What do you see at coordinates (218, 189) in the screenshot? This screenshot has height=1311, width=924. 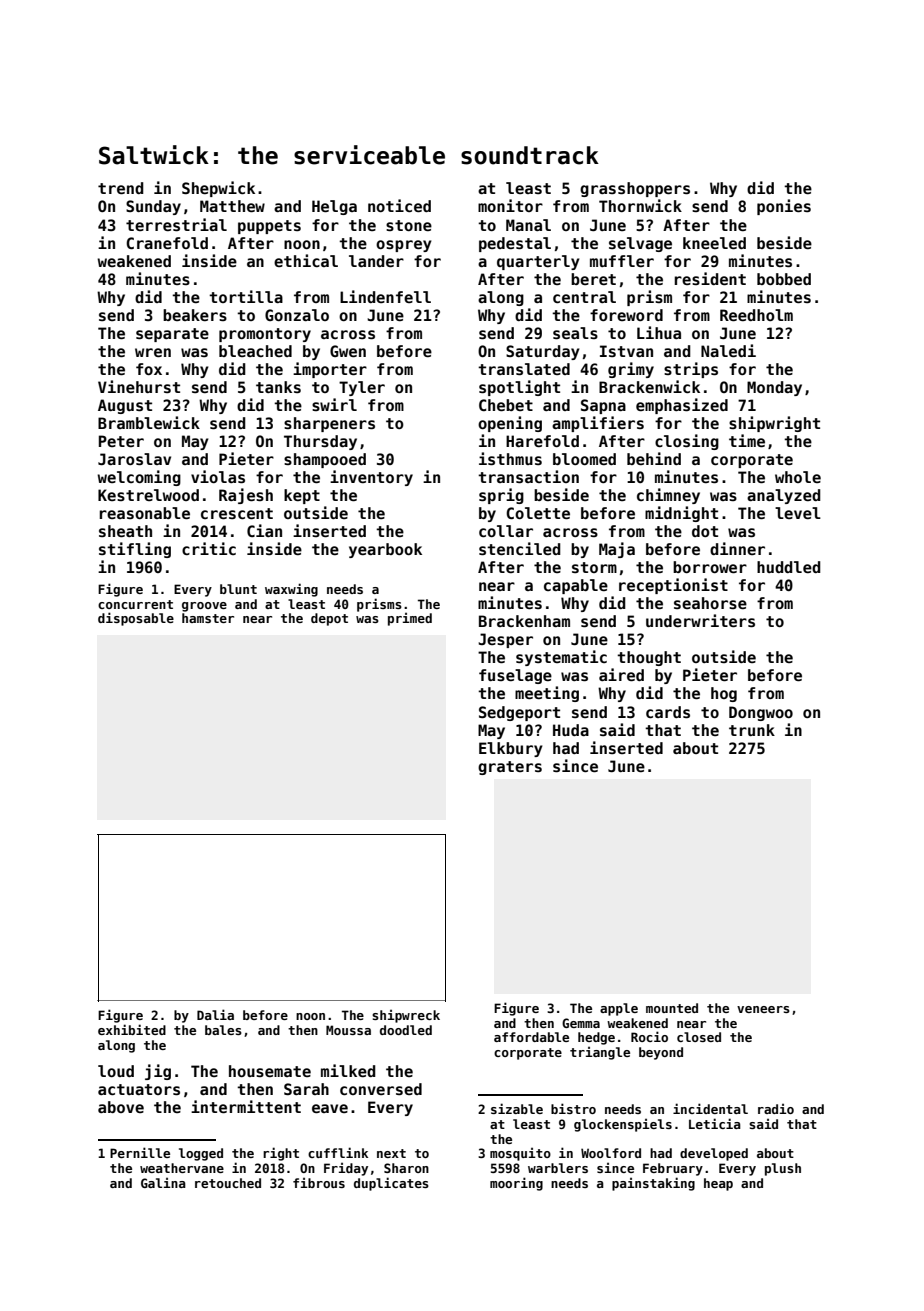 I see `Shepwick` at bounding box center [218, 189].
